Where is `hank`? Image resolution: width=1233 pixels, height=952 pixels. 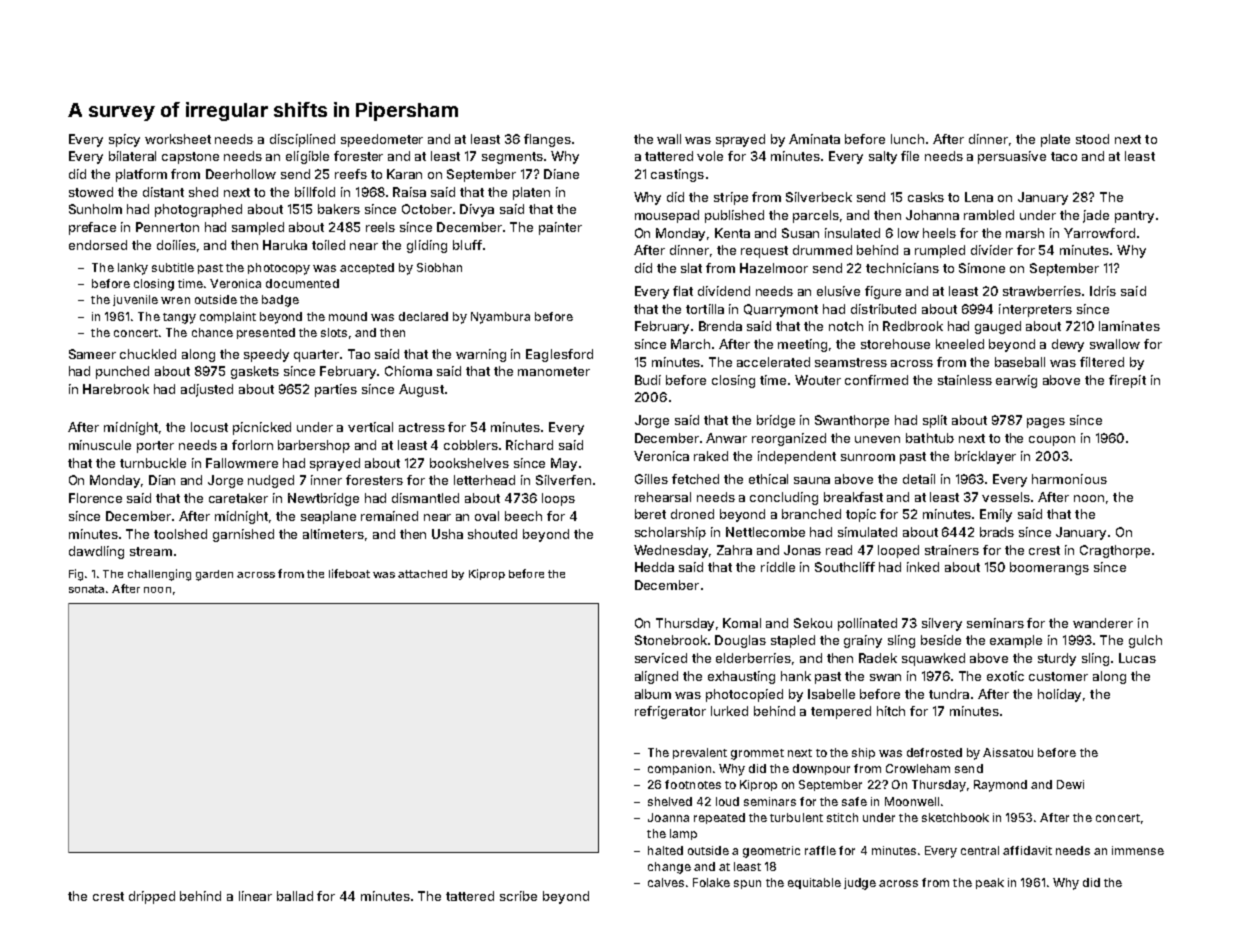
hank is located at coordinates (796, 676).
